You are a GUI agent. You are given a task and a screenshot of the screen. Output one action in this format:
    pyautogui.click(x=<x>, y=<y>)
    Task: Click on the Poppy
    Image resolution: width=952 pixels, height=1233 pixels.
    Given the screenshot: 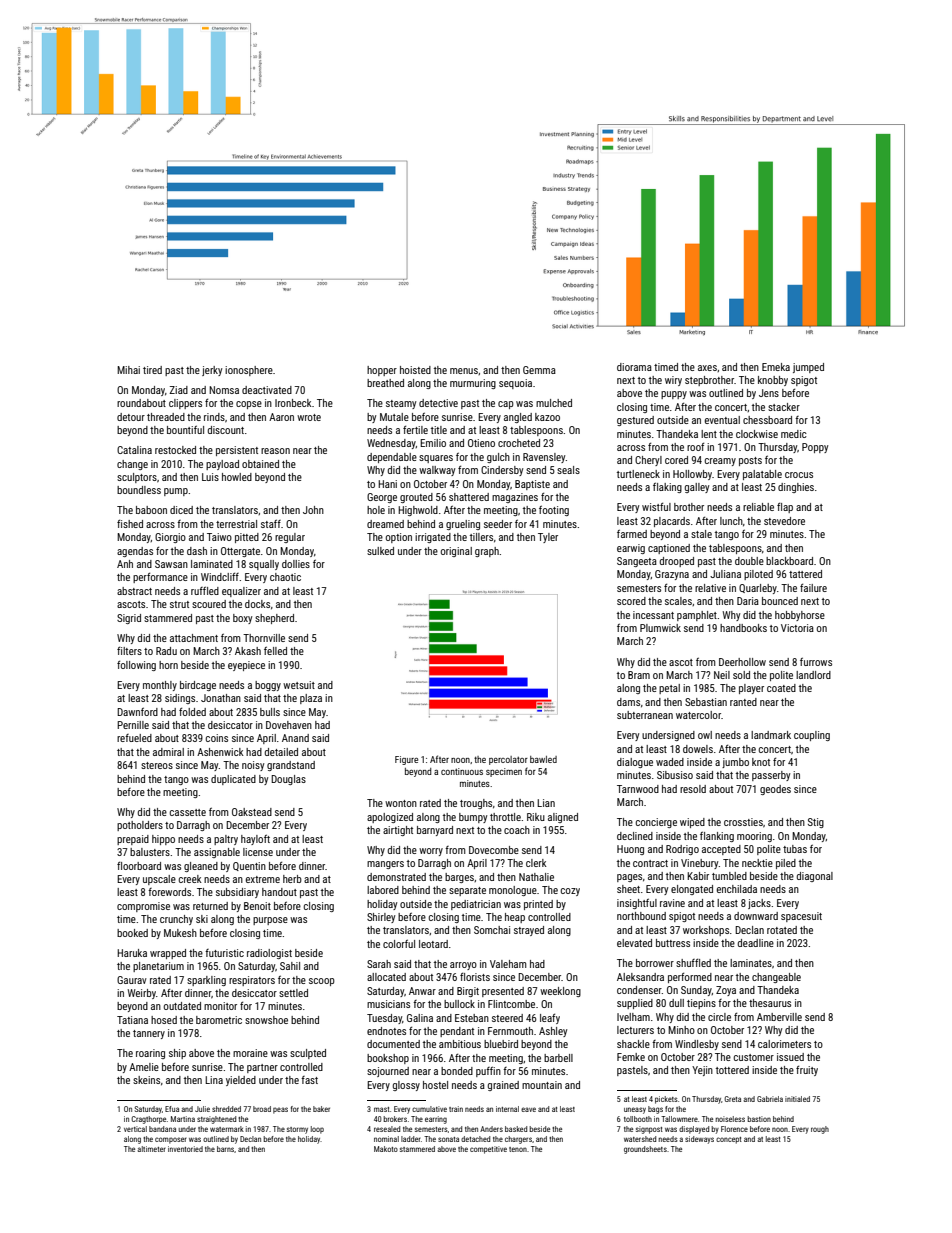 What is the action you would take?
    pyautogui.click(x=815, y=448)
